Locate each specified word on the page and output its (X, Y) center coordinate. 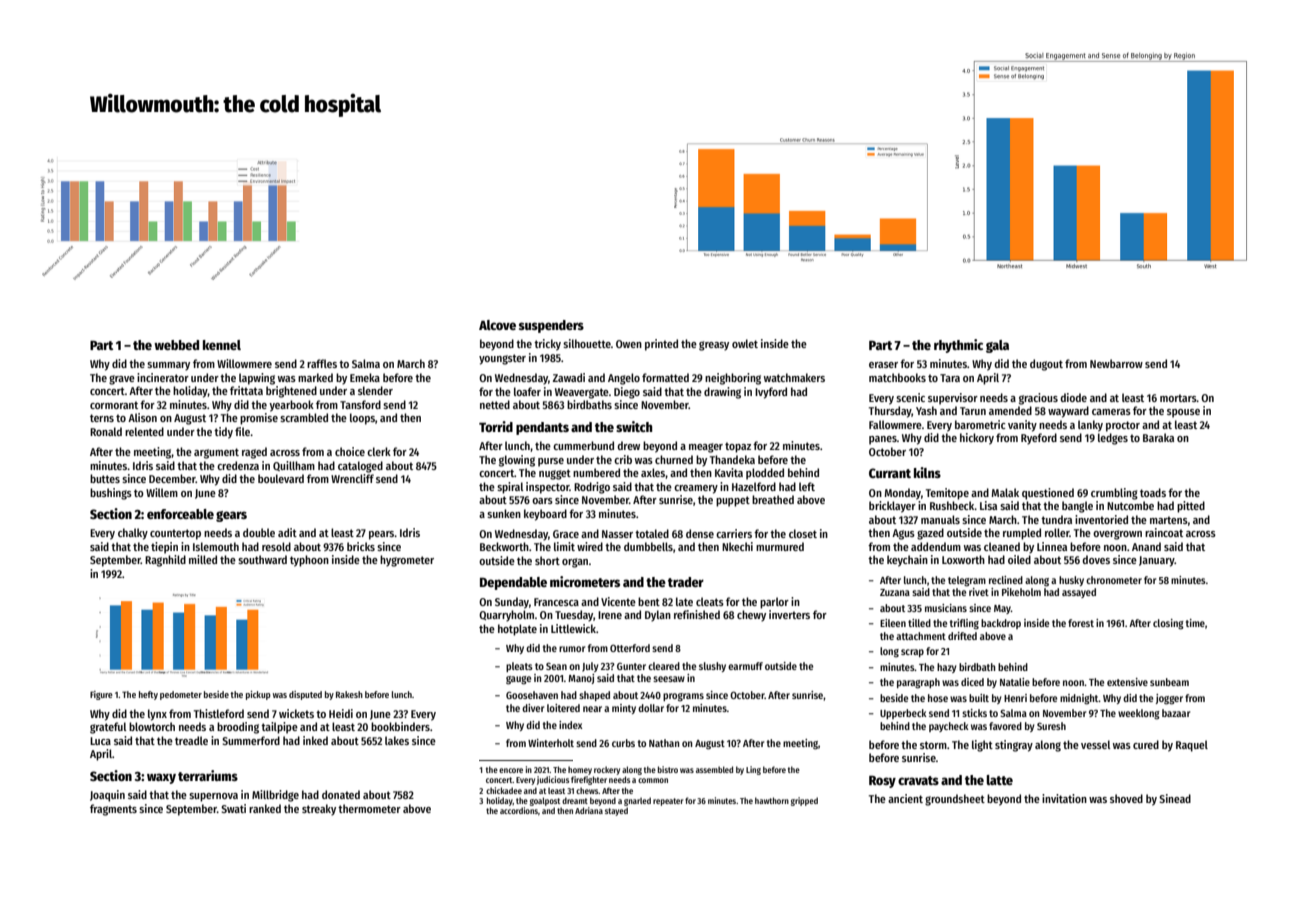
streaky (319, 810)
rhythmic (958, 346)
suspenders (551, 326)
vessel (1095, 744)
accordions (519, 810)
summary (168, 366)
